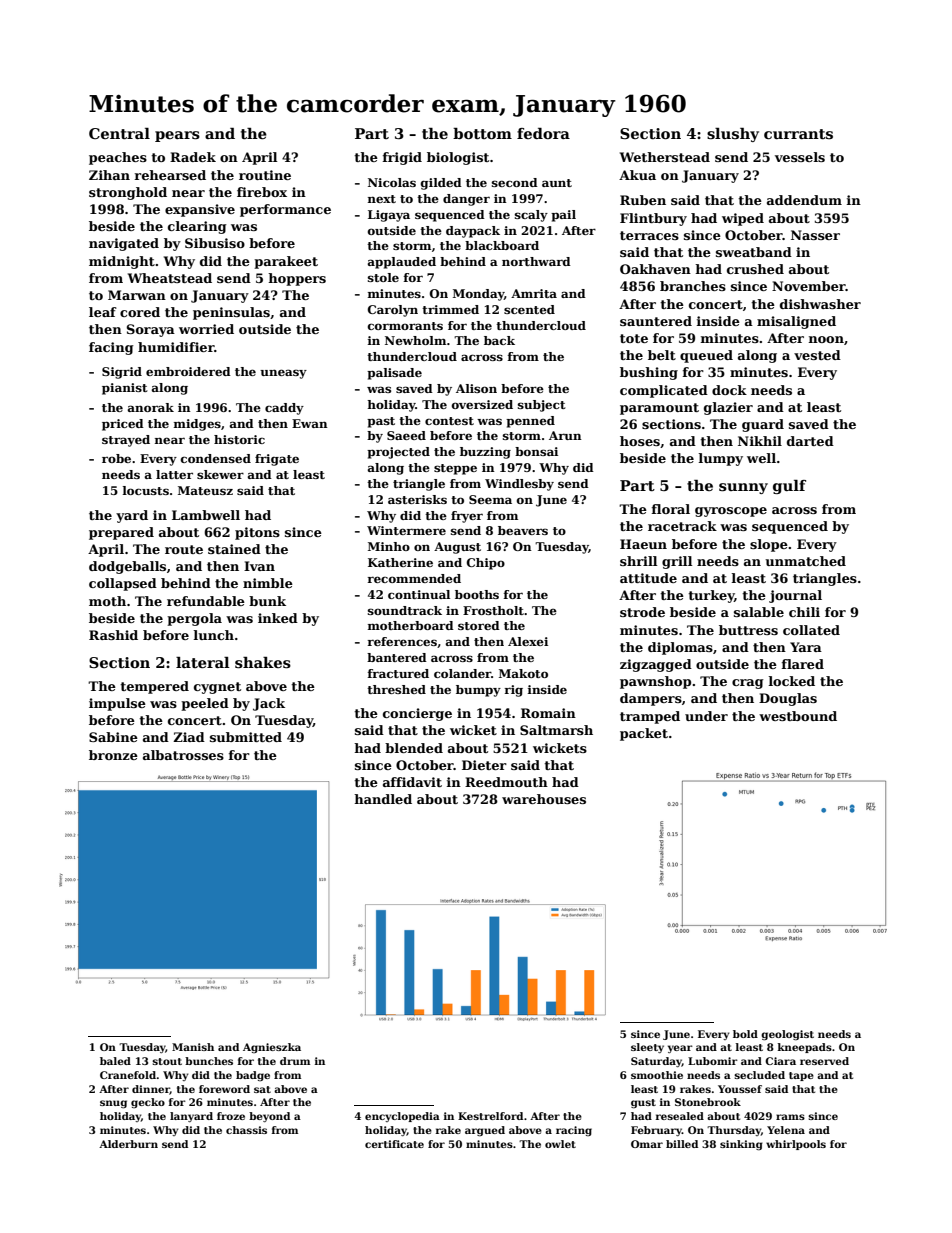 Image resolution: width=952 pixels, height=1233 pixels. I want to click on warehouses, so click(544, 799).
